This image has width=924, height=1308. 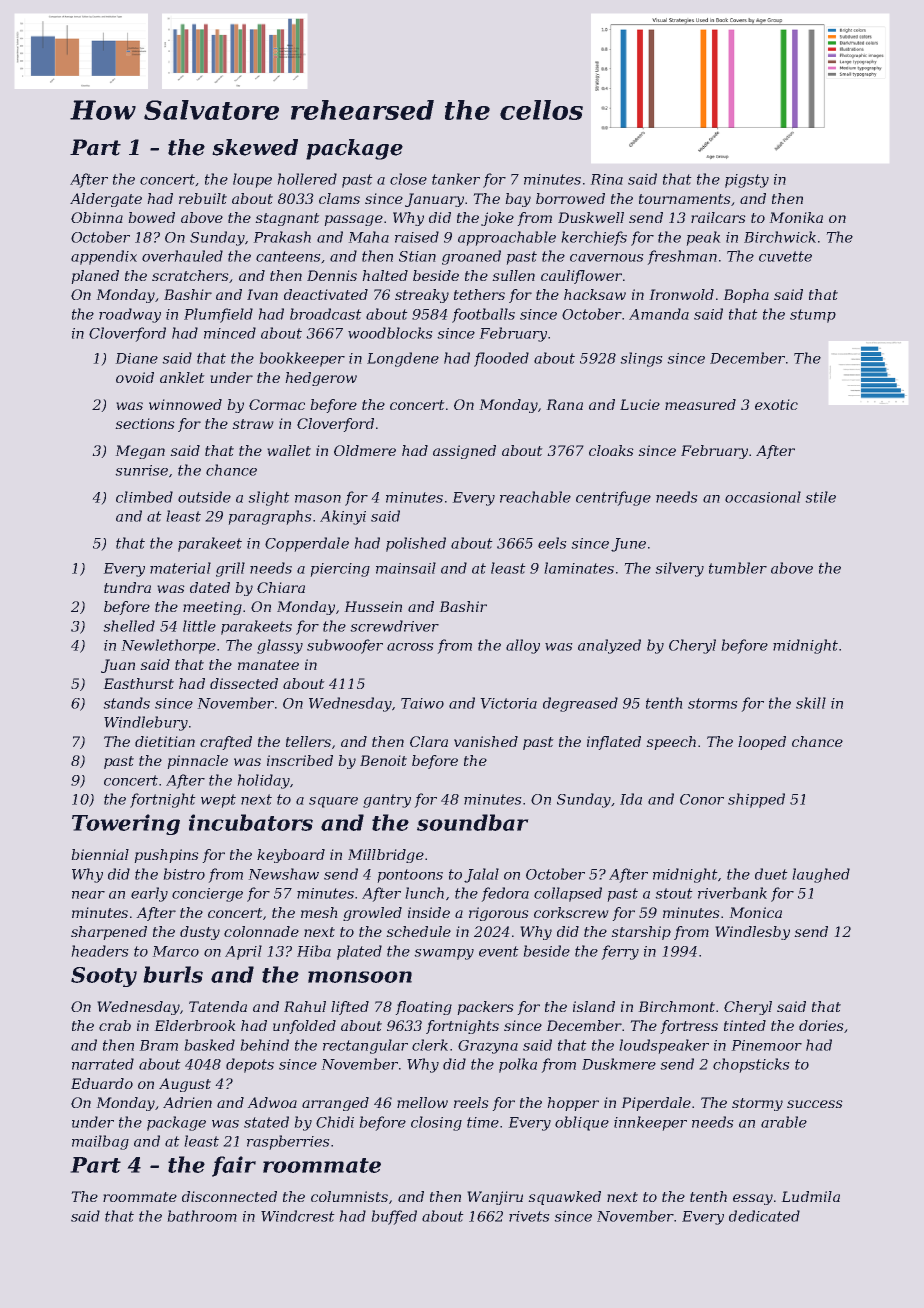 I want to click on Wanjiru, so click(x=495, y=1198).
